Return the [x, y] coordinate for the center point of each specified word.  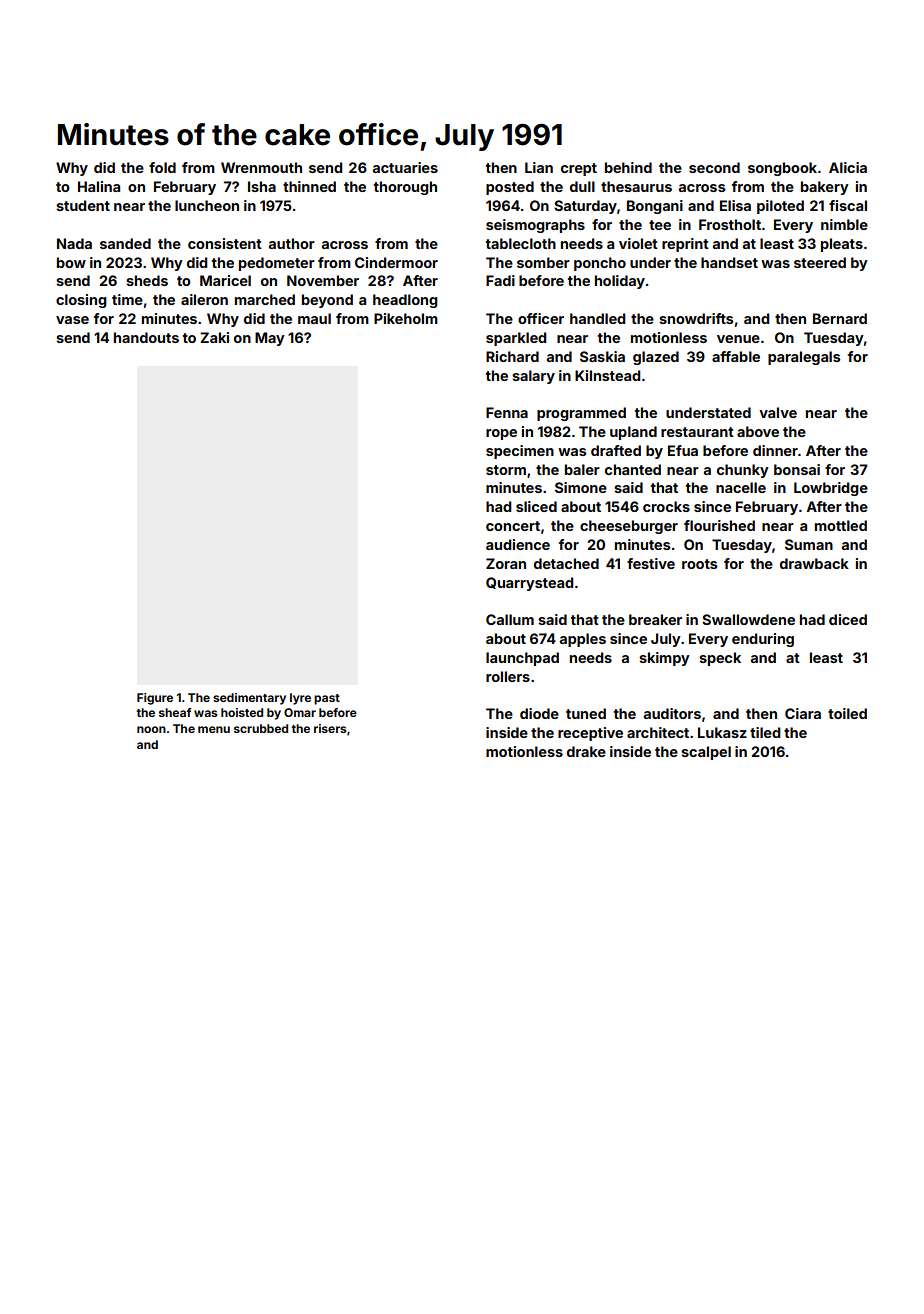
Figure [155, 699]
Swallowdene [748, 619]
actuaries [405, 167]
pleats [842, 245]
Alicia [848, 167]
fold [162, 167]
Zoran [506, 563]
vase [72, 320]
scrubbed [261, 728]
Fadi [500, 280]
